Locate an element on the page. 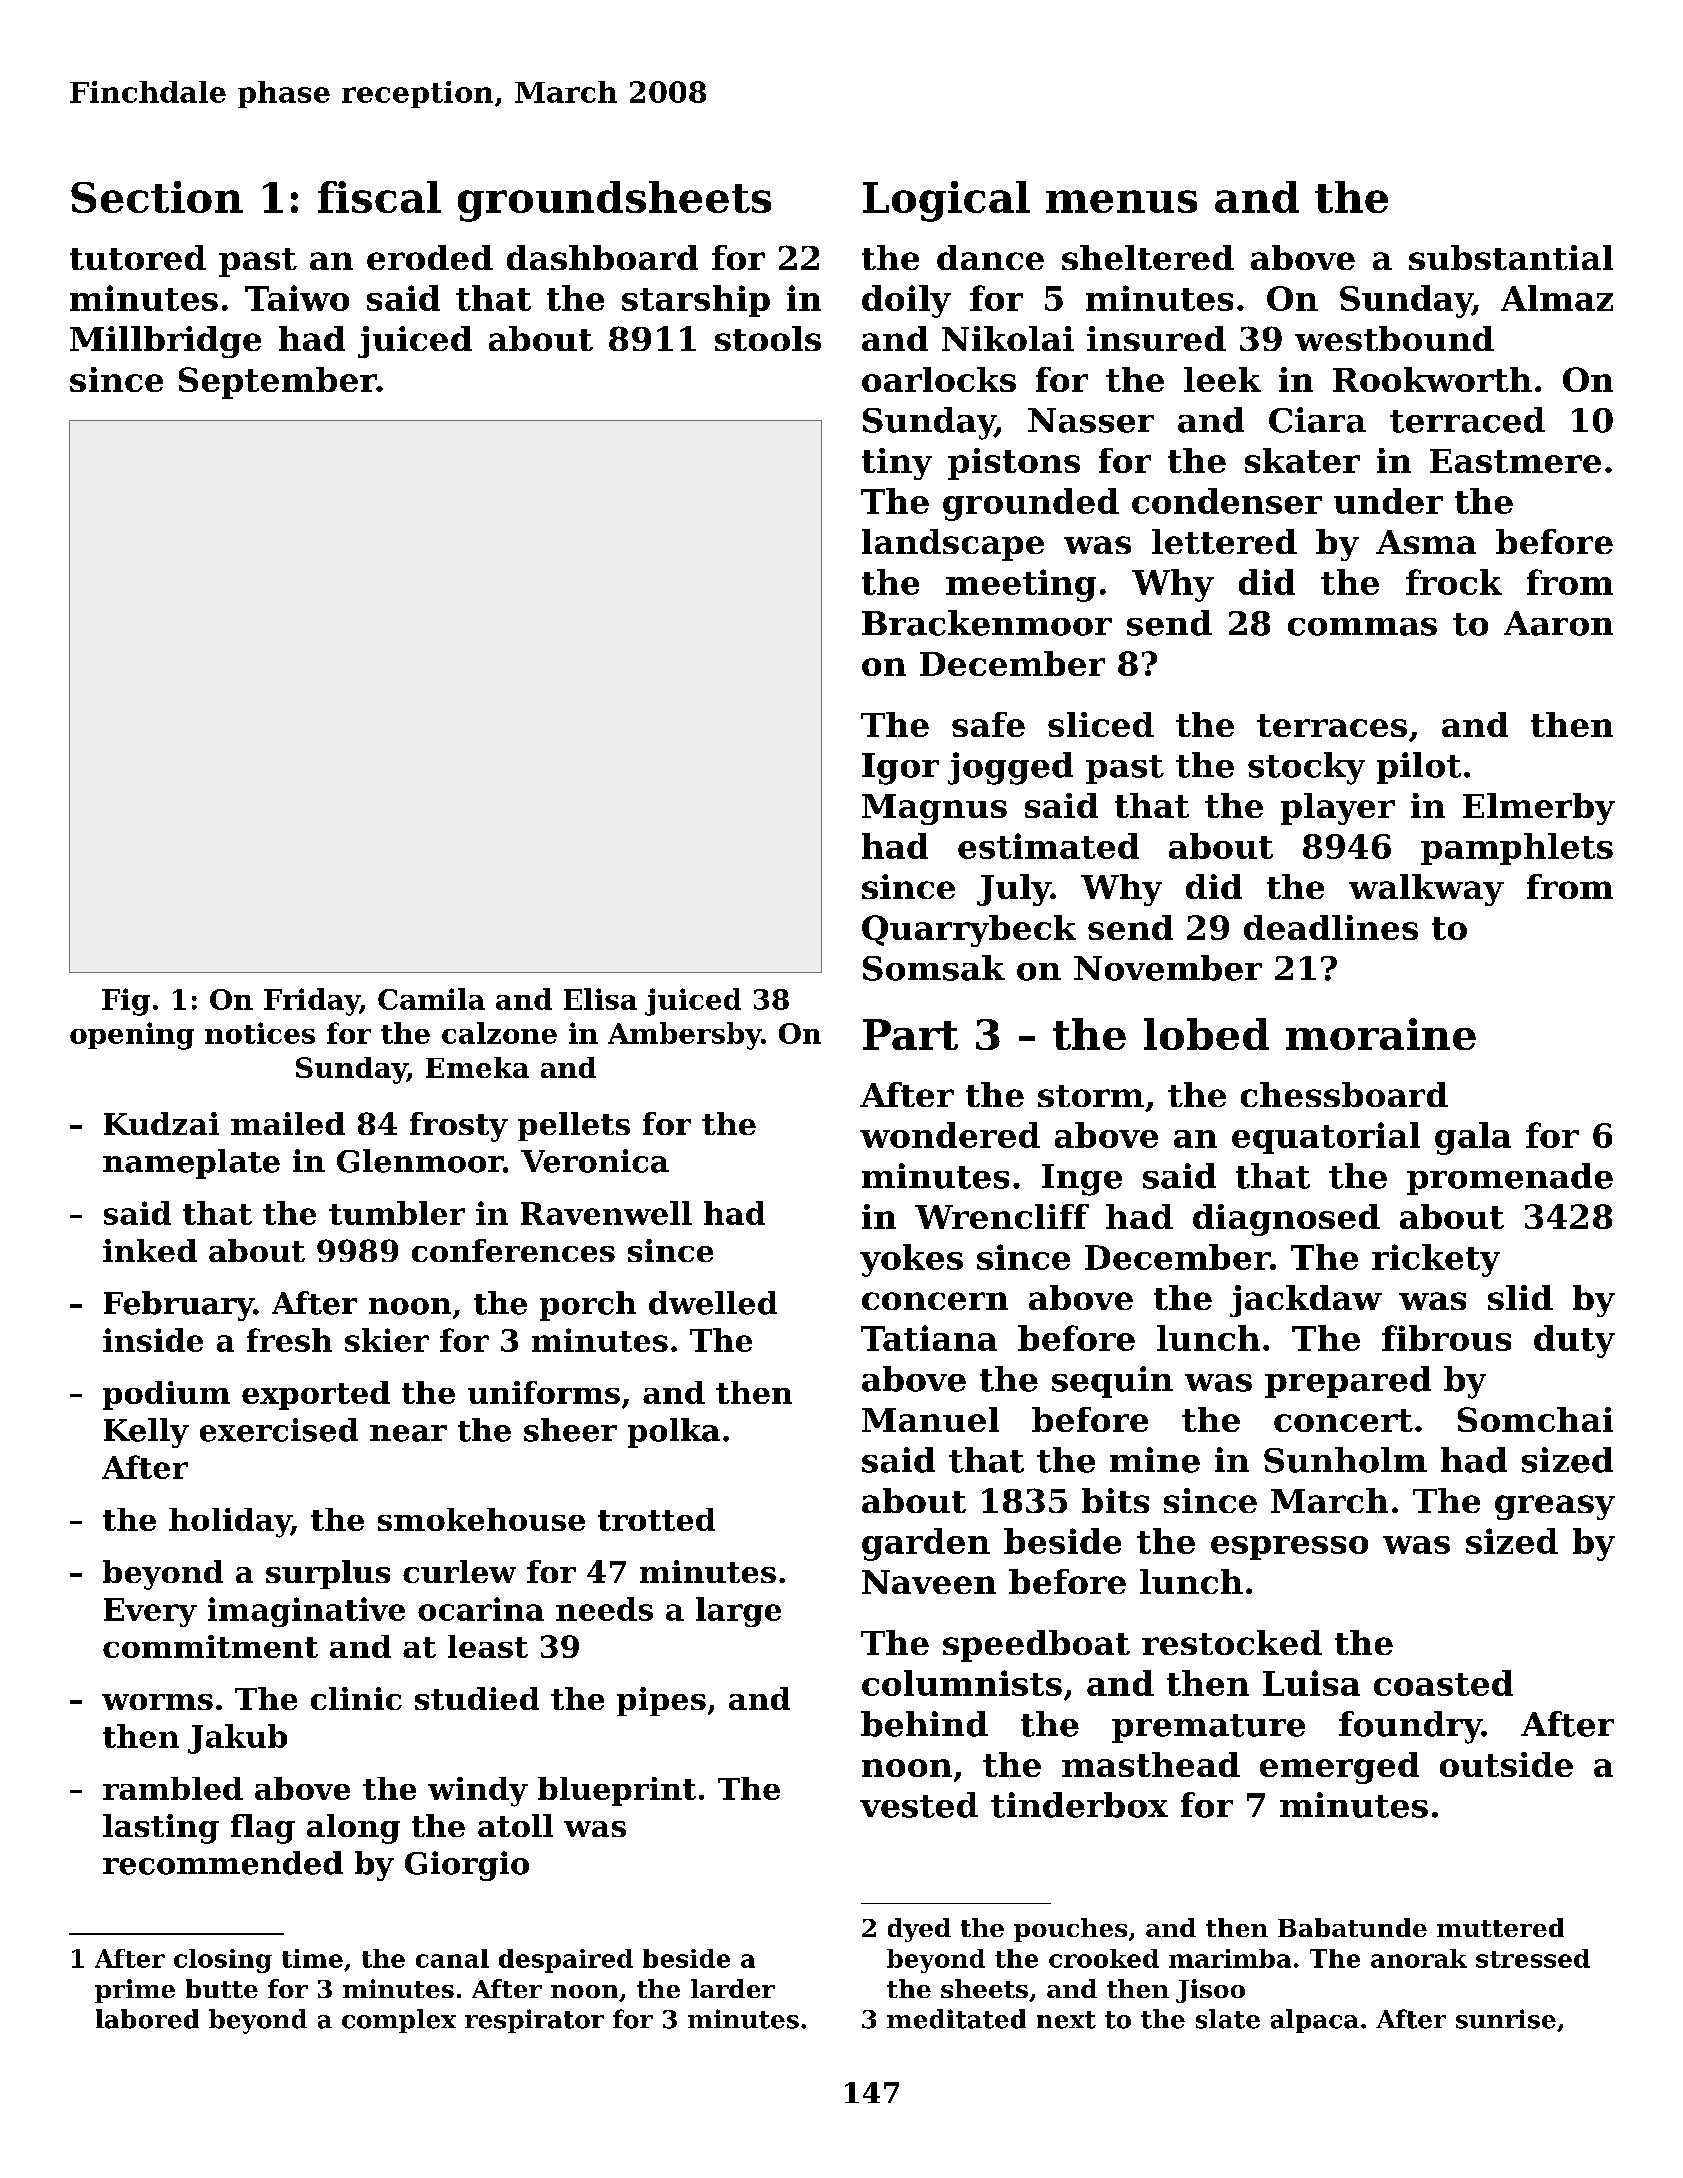 This document has height=2178, width=1683. Almaz is located at coordinates (1557, 298).
